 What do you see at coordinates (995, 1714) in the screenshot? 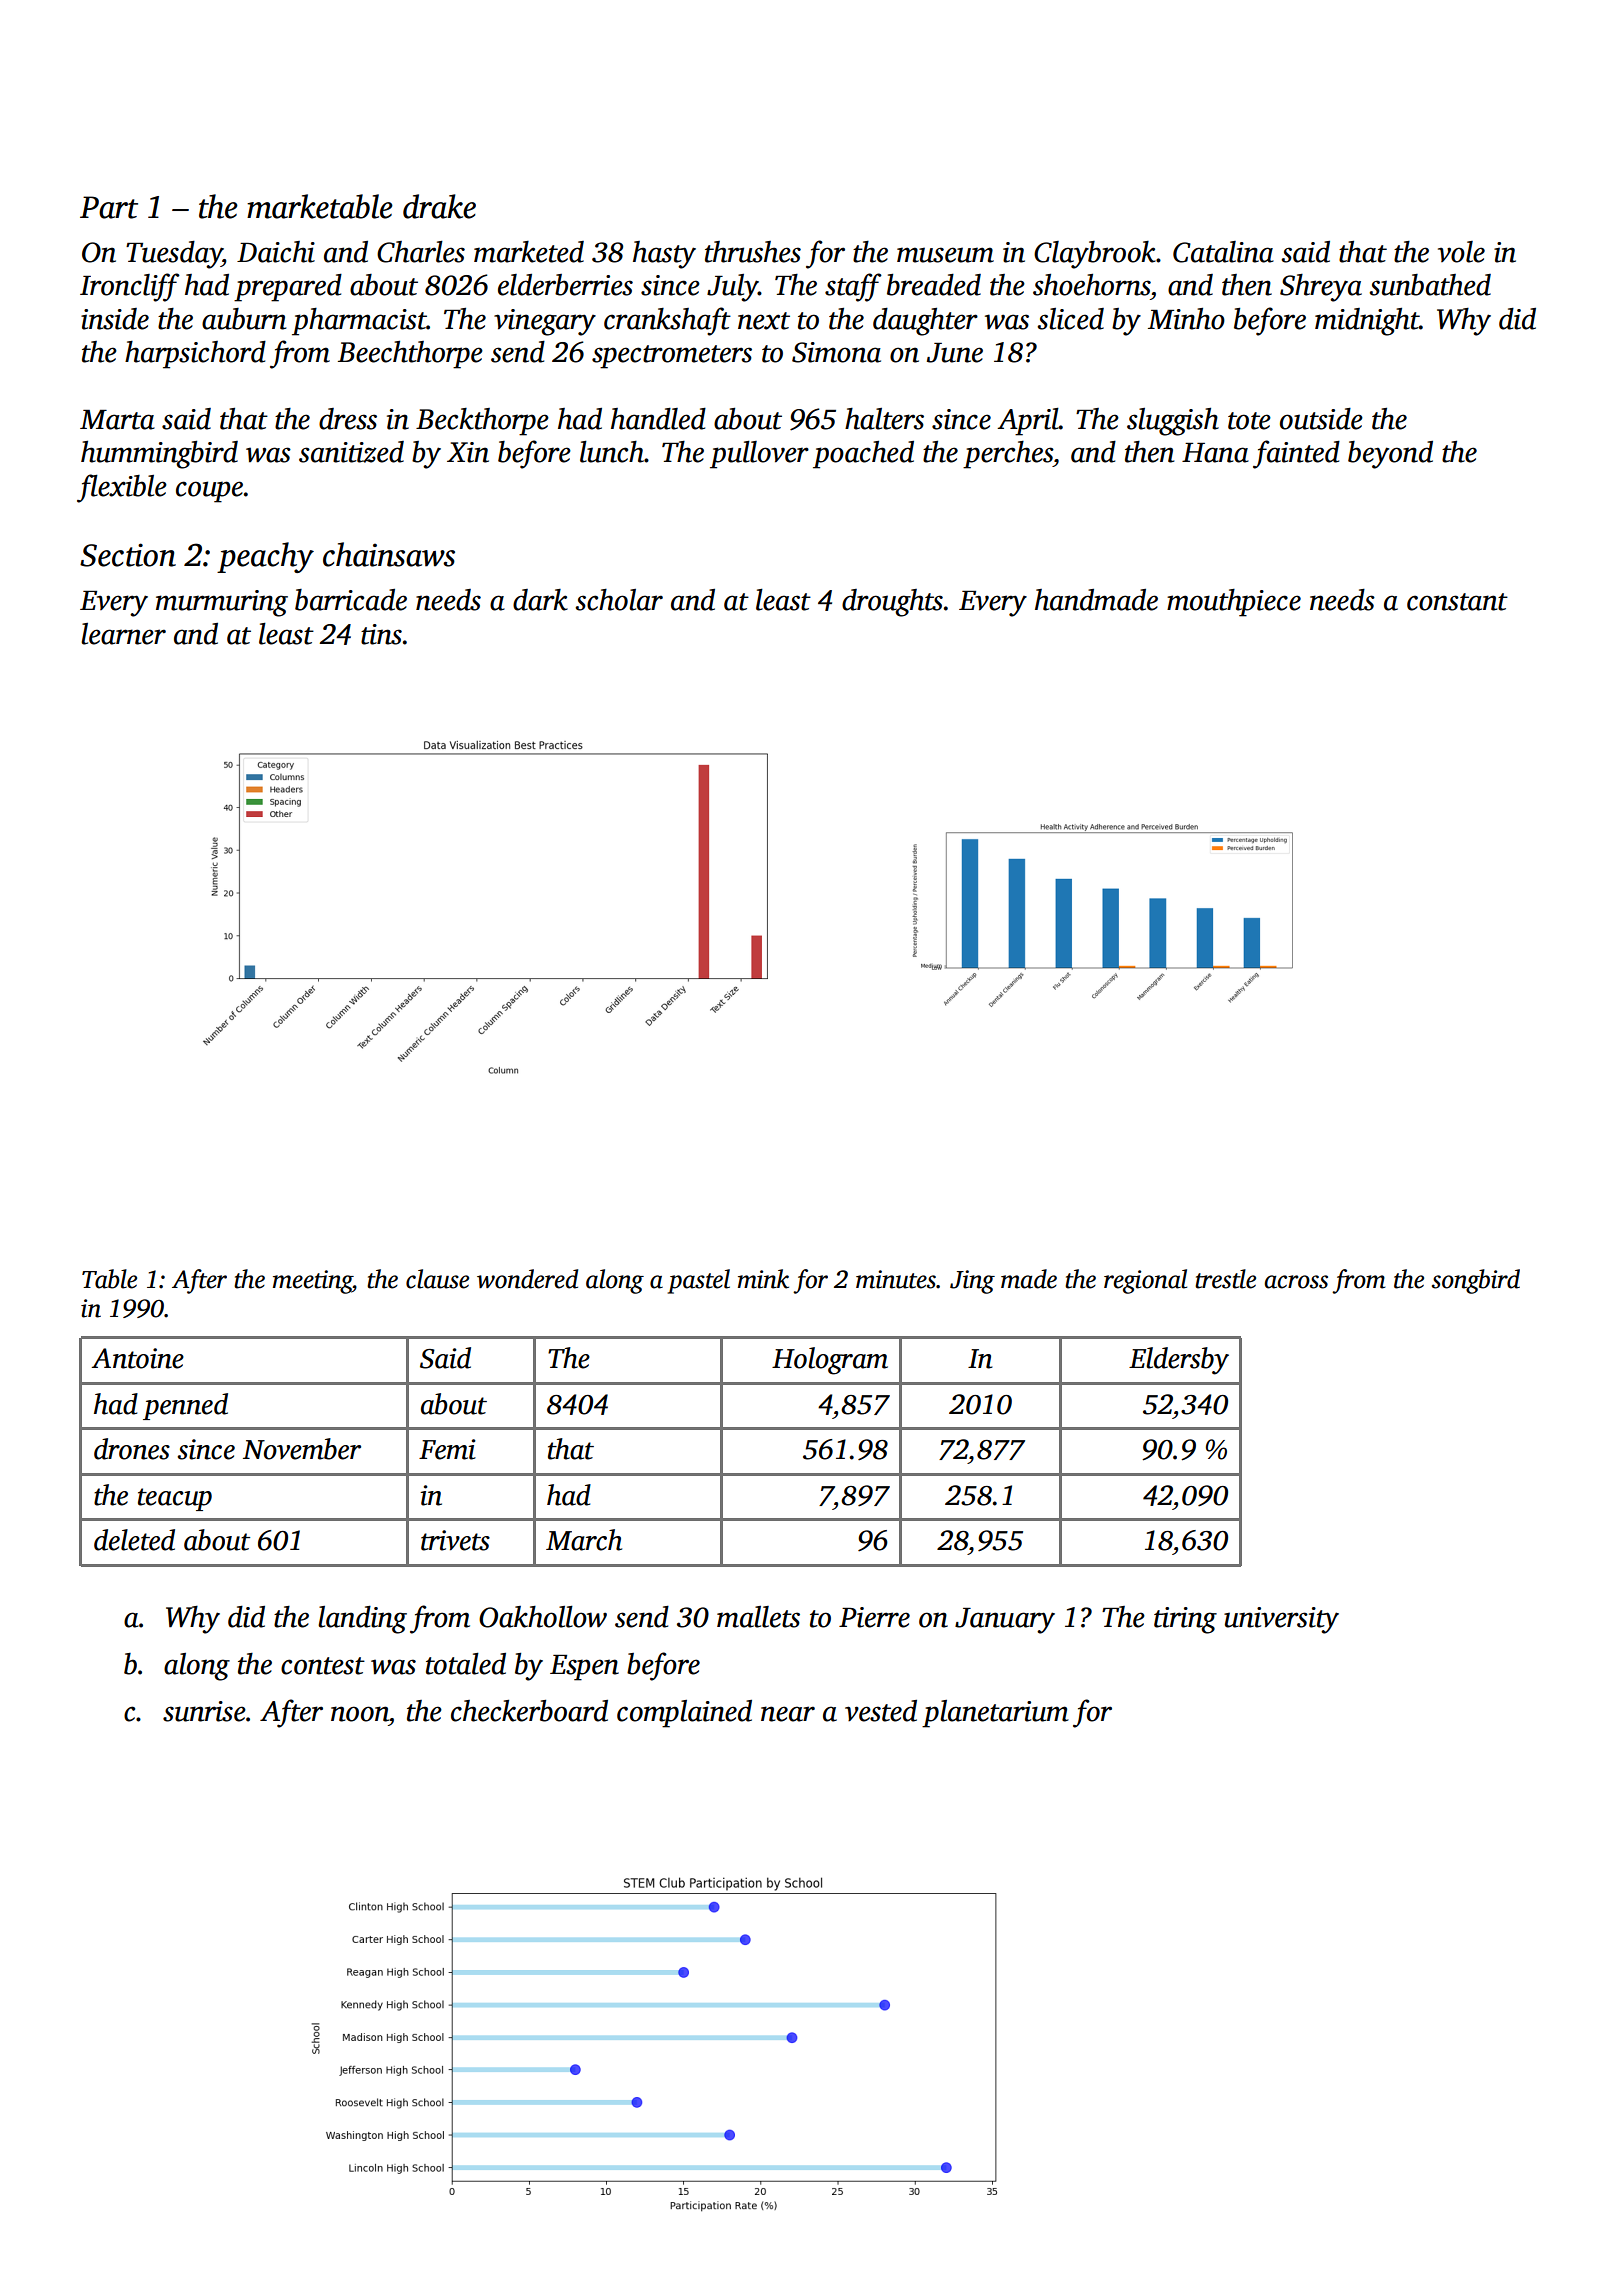
I see `planetarium` at bounding box center [995, 1714].
